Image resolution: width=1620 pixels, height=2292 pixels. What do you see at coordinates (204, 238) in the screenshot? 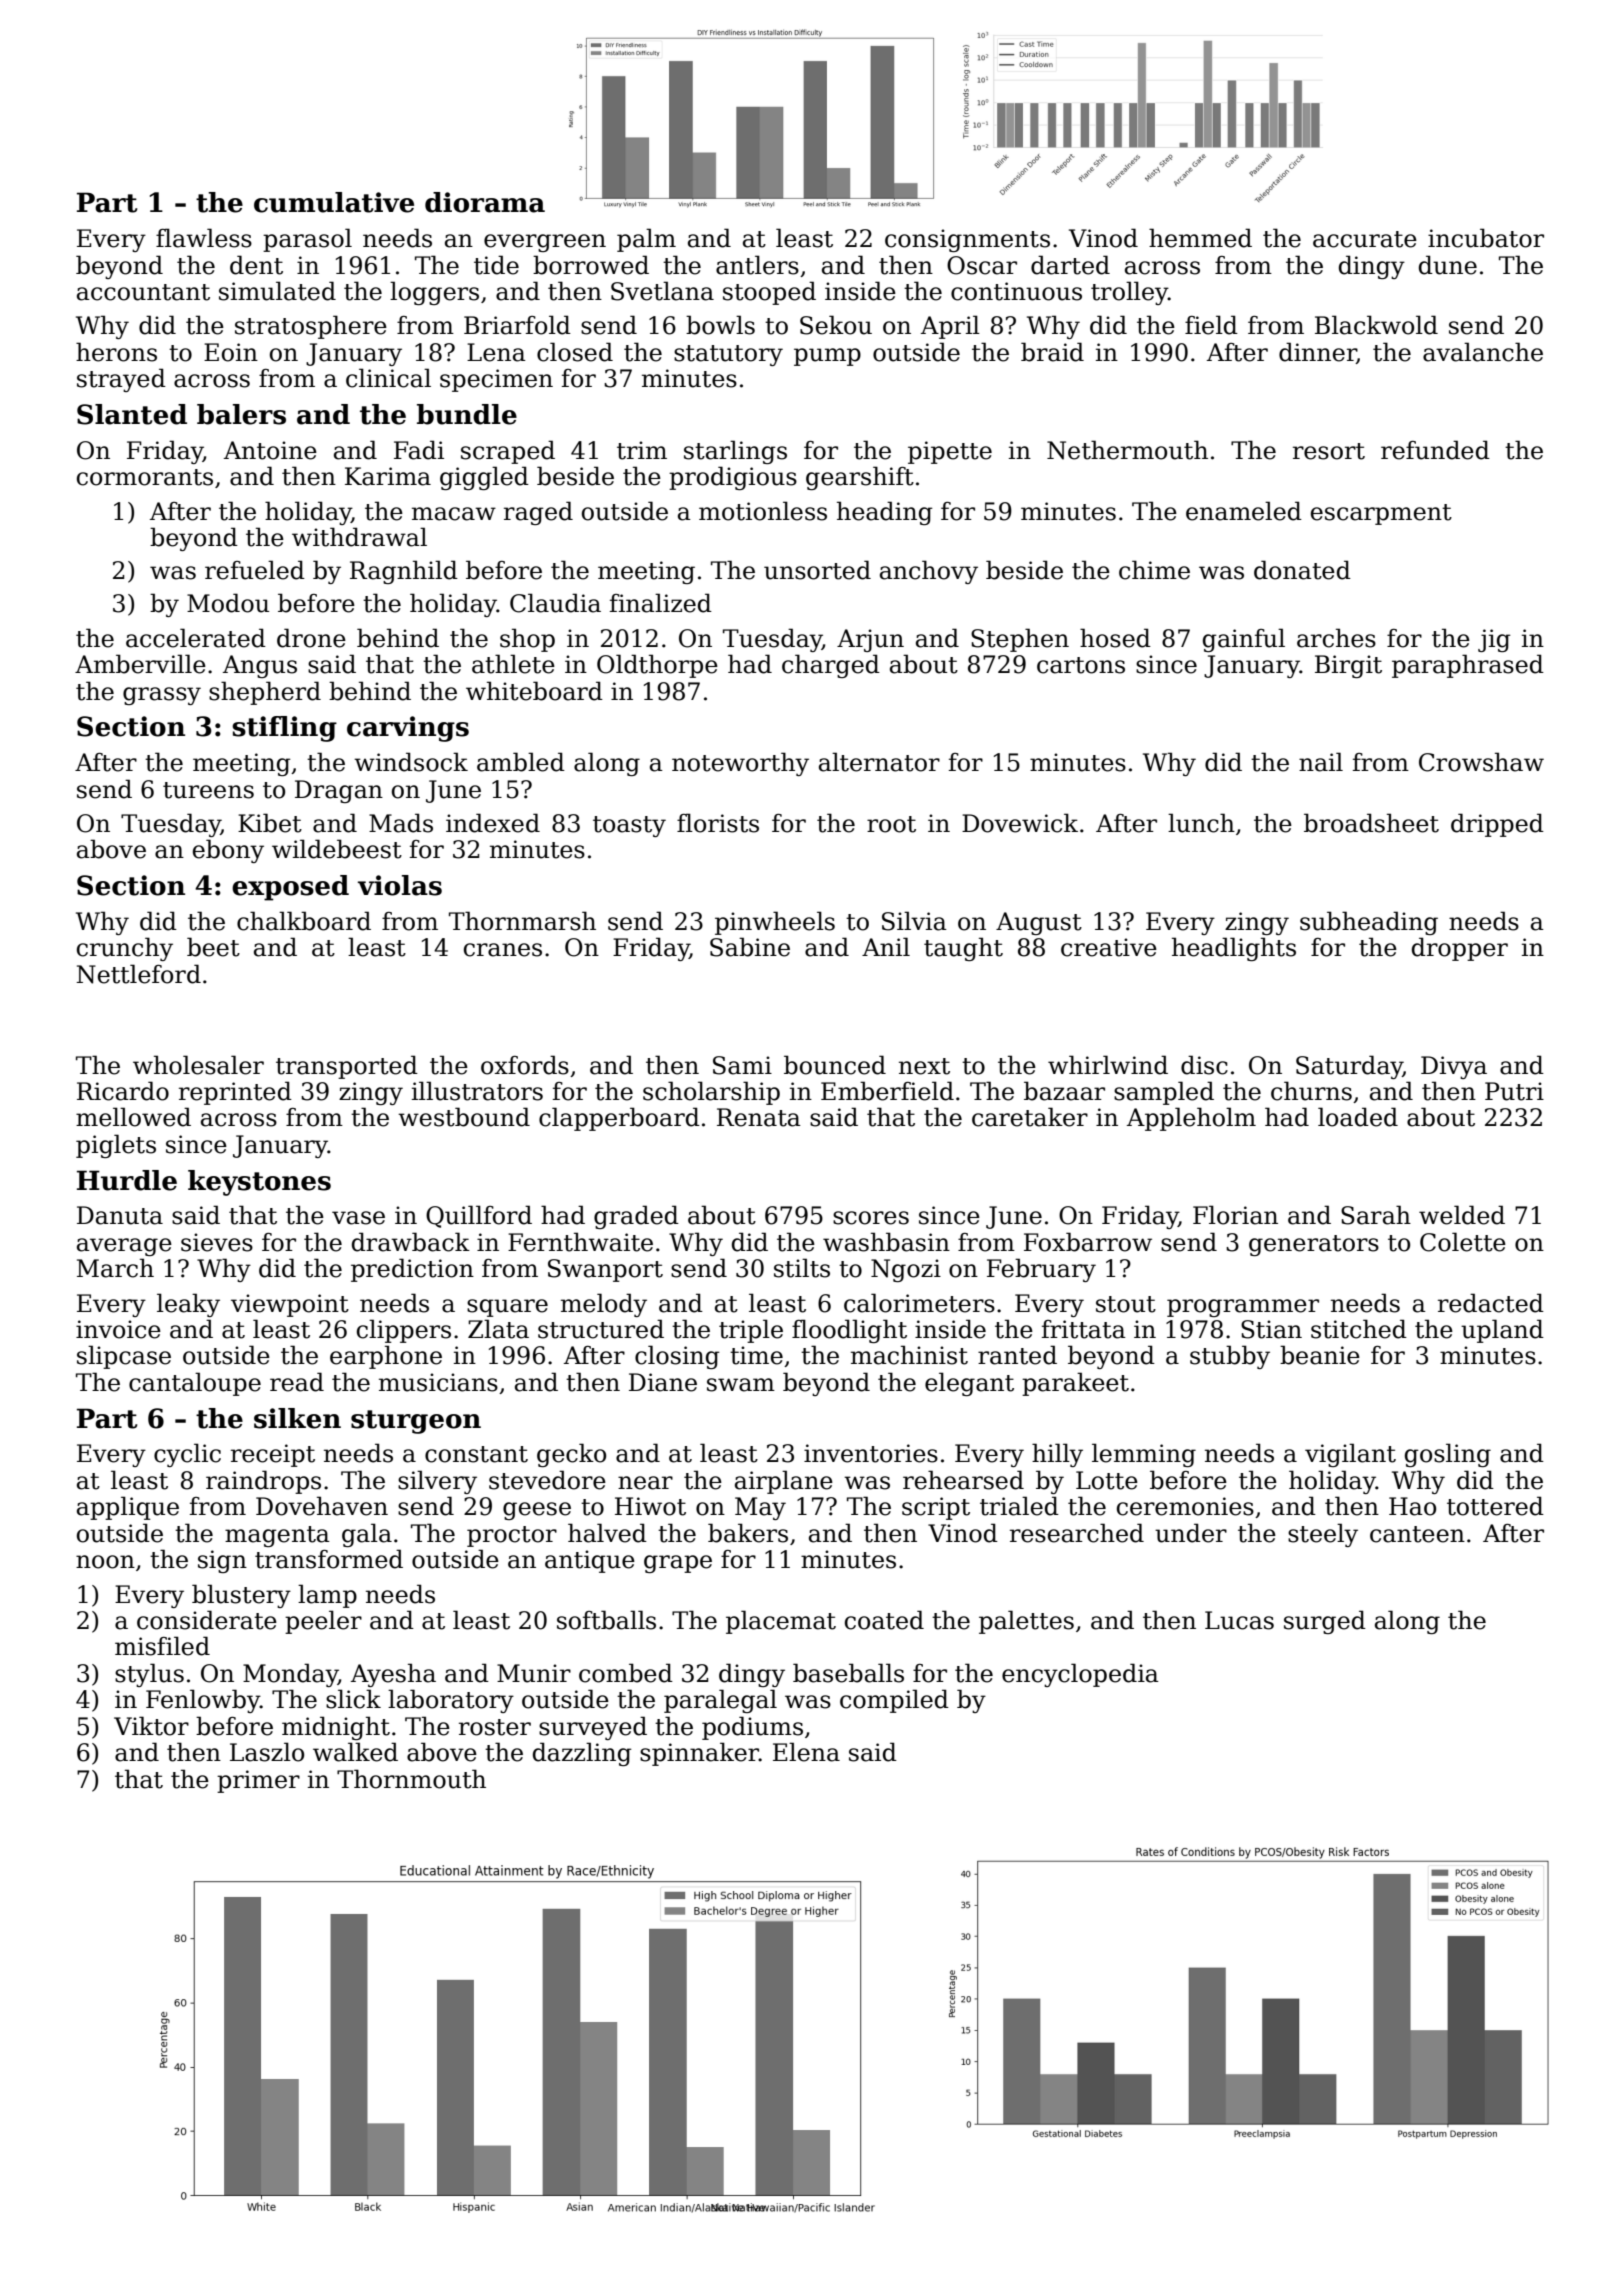
I see `flawless` at bounding box center [204, 238].
